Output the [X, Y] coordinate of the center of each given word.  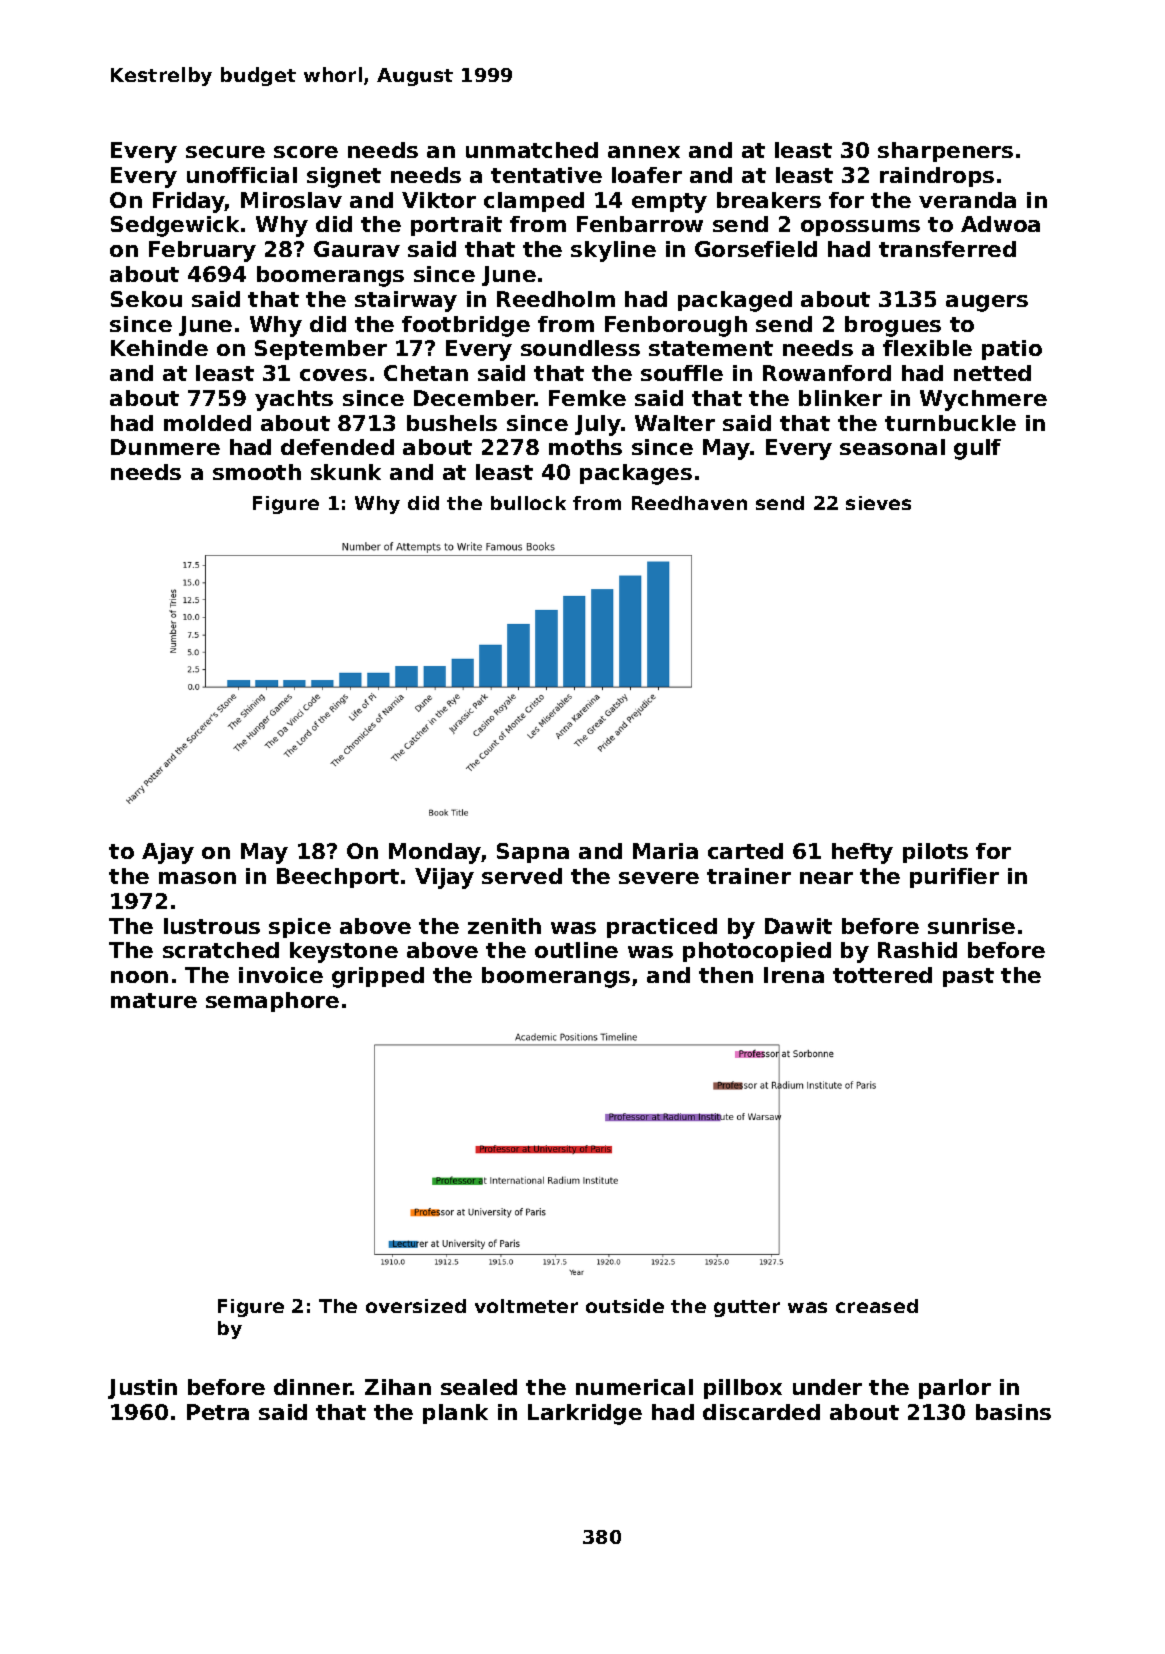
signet [344, 177]
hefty [862, 853]
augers [987, 303]
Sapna [533, 853]
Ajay [168, 853]
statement [711, 348]
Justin [142, 1389]
